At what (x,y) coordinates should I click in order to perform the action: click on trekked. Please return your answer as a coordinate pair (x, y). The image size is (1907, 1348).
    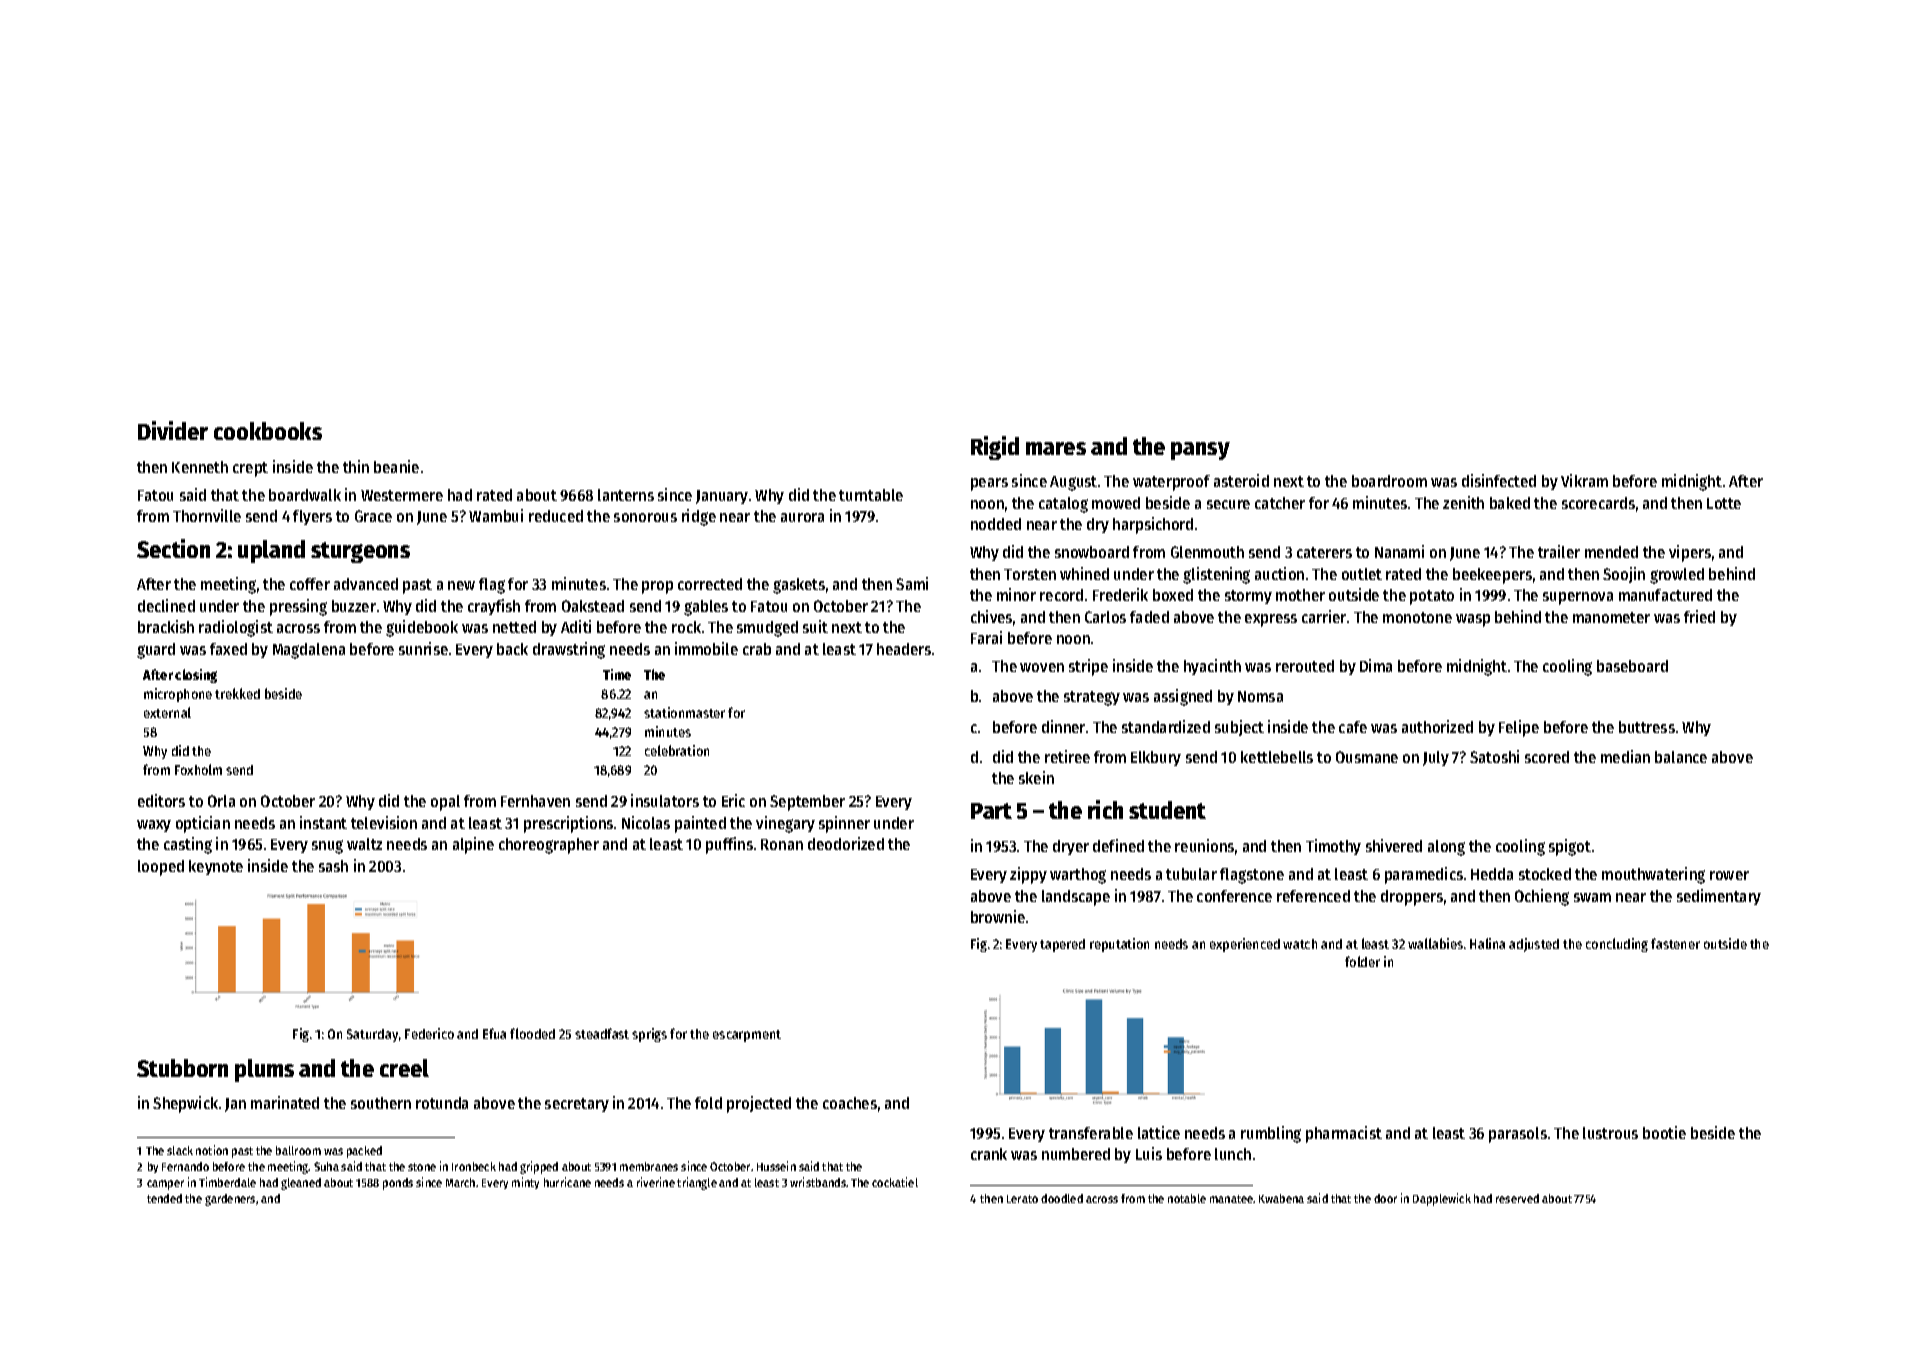
    Looking at the image, I should click on (237, 693).
